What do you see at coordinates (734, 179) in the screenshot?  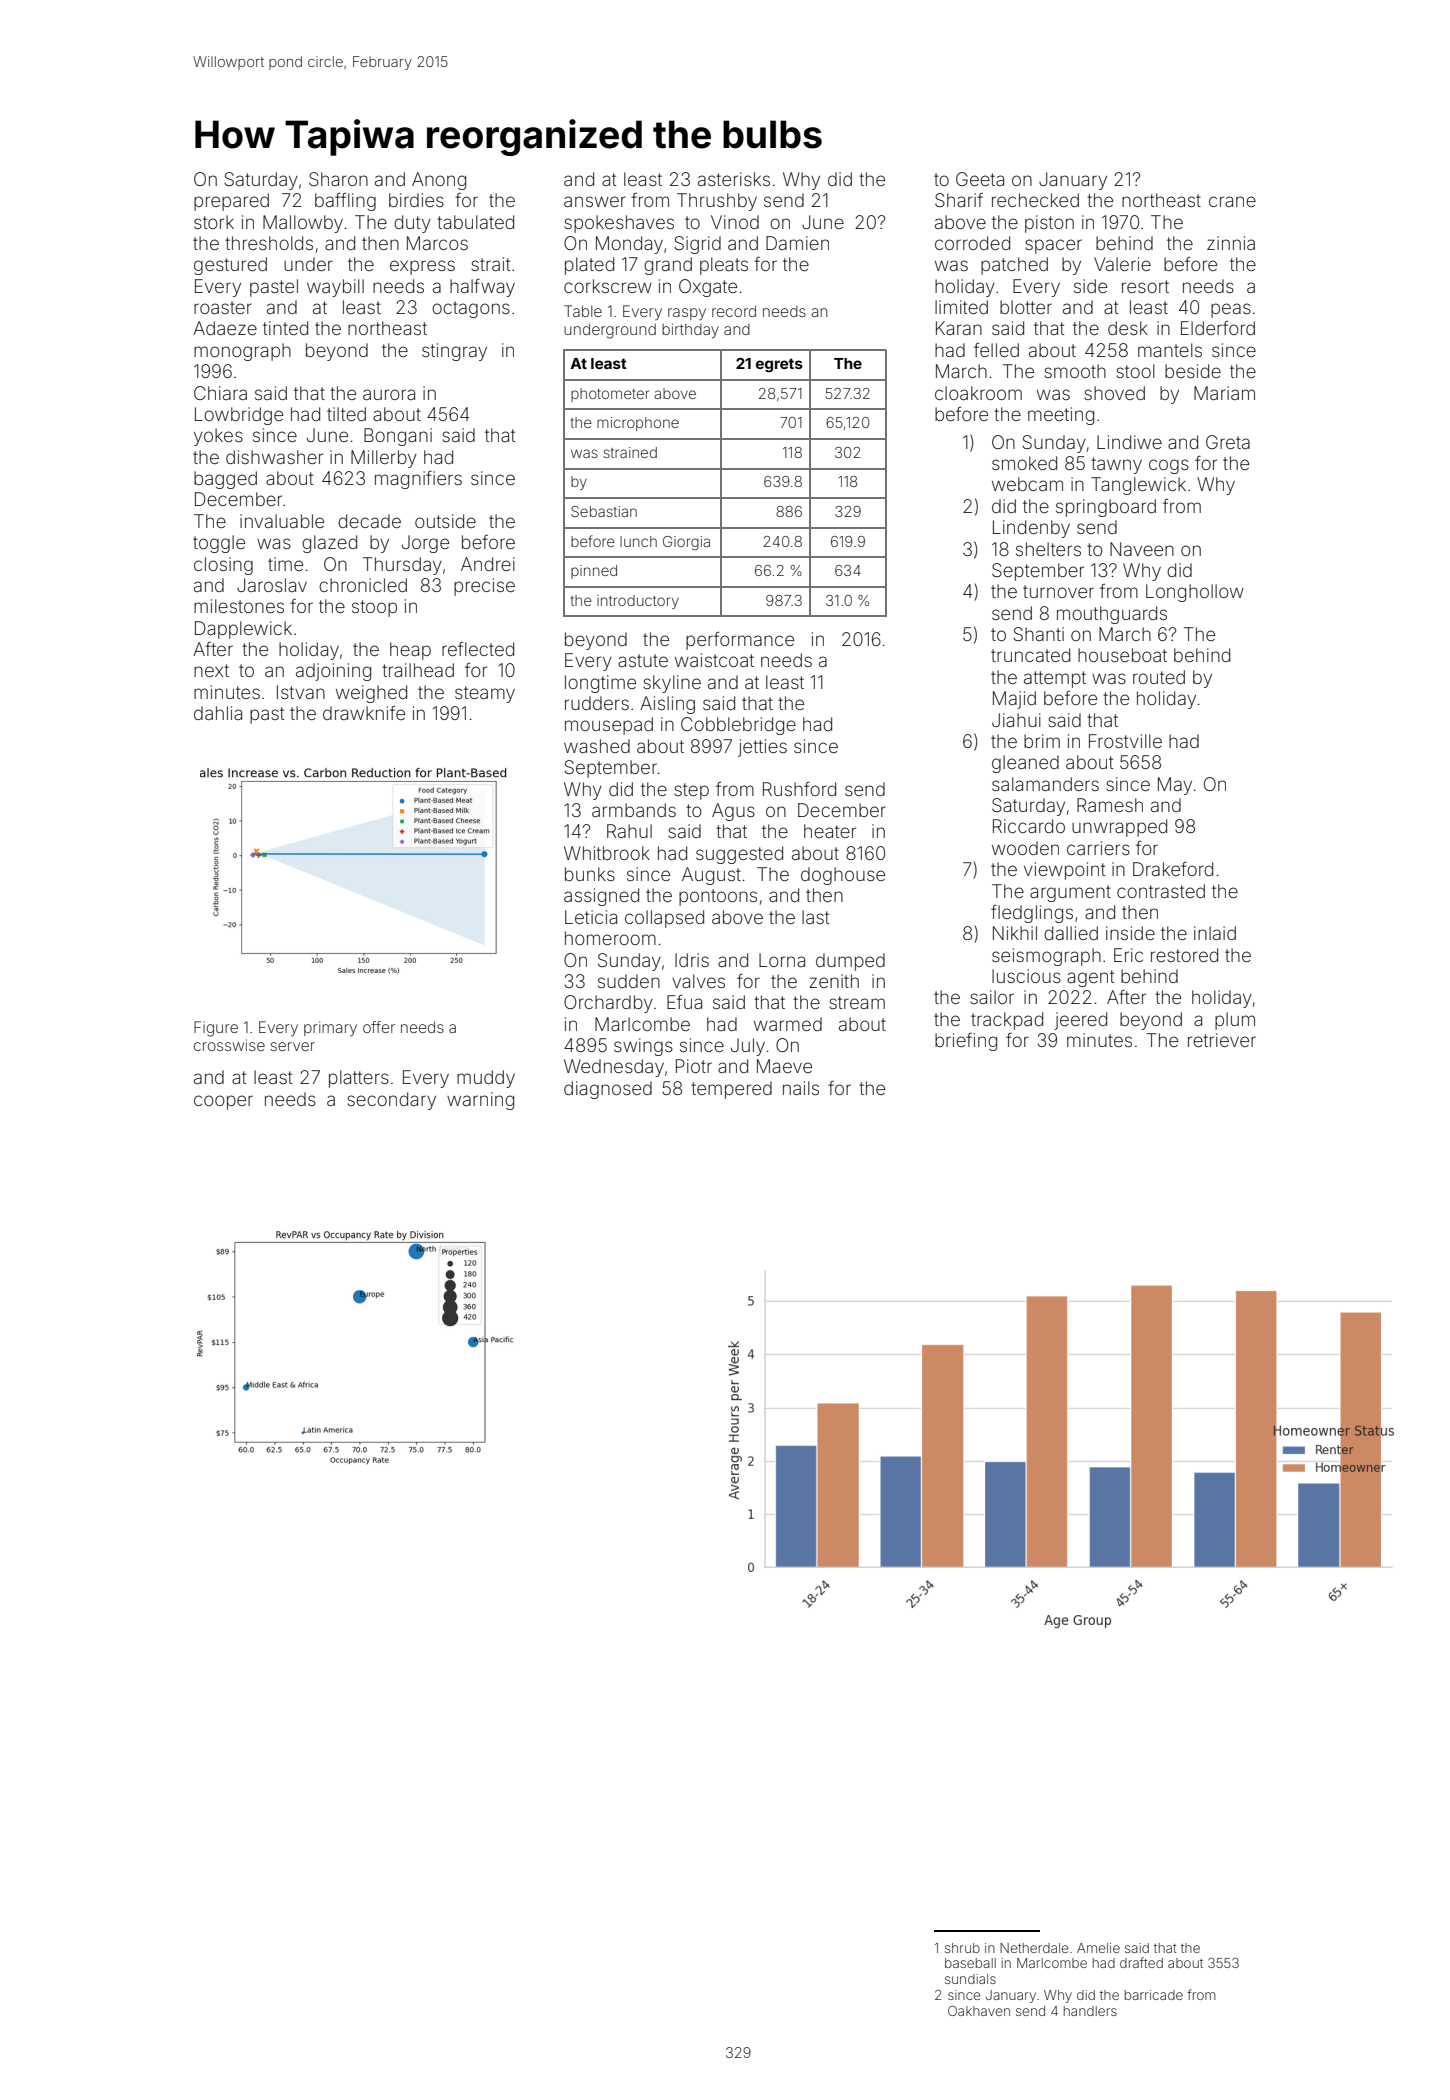 I see `asterisks` at bounding box center [734, 179].
